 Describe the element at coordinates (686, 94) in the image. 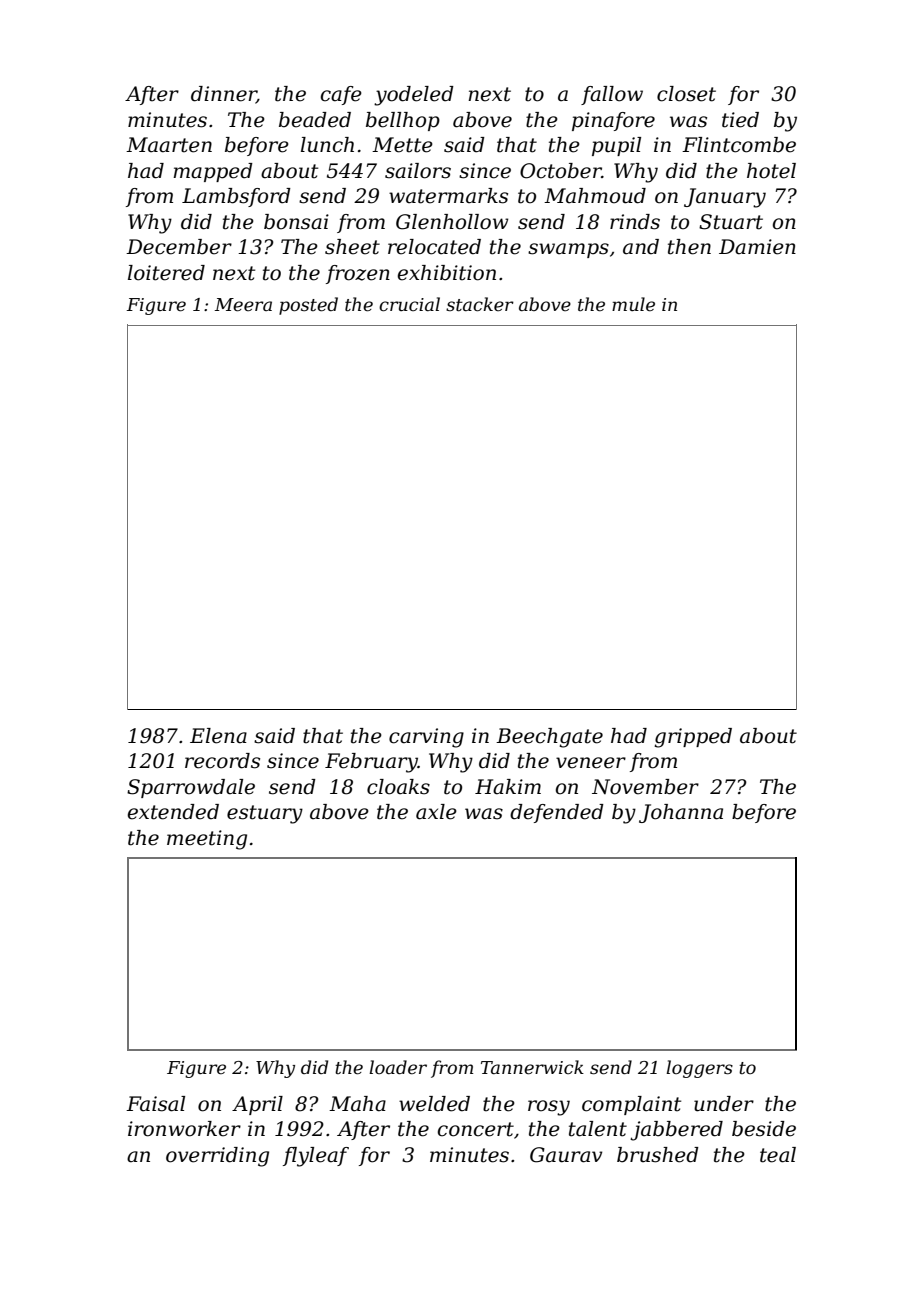

I see `closet` at that location.
